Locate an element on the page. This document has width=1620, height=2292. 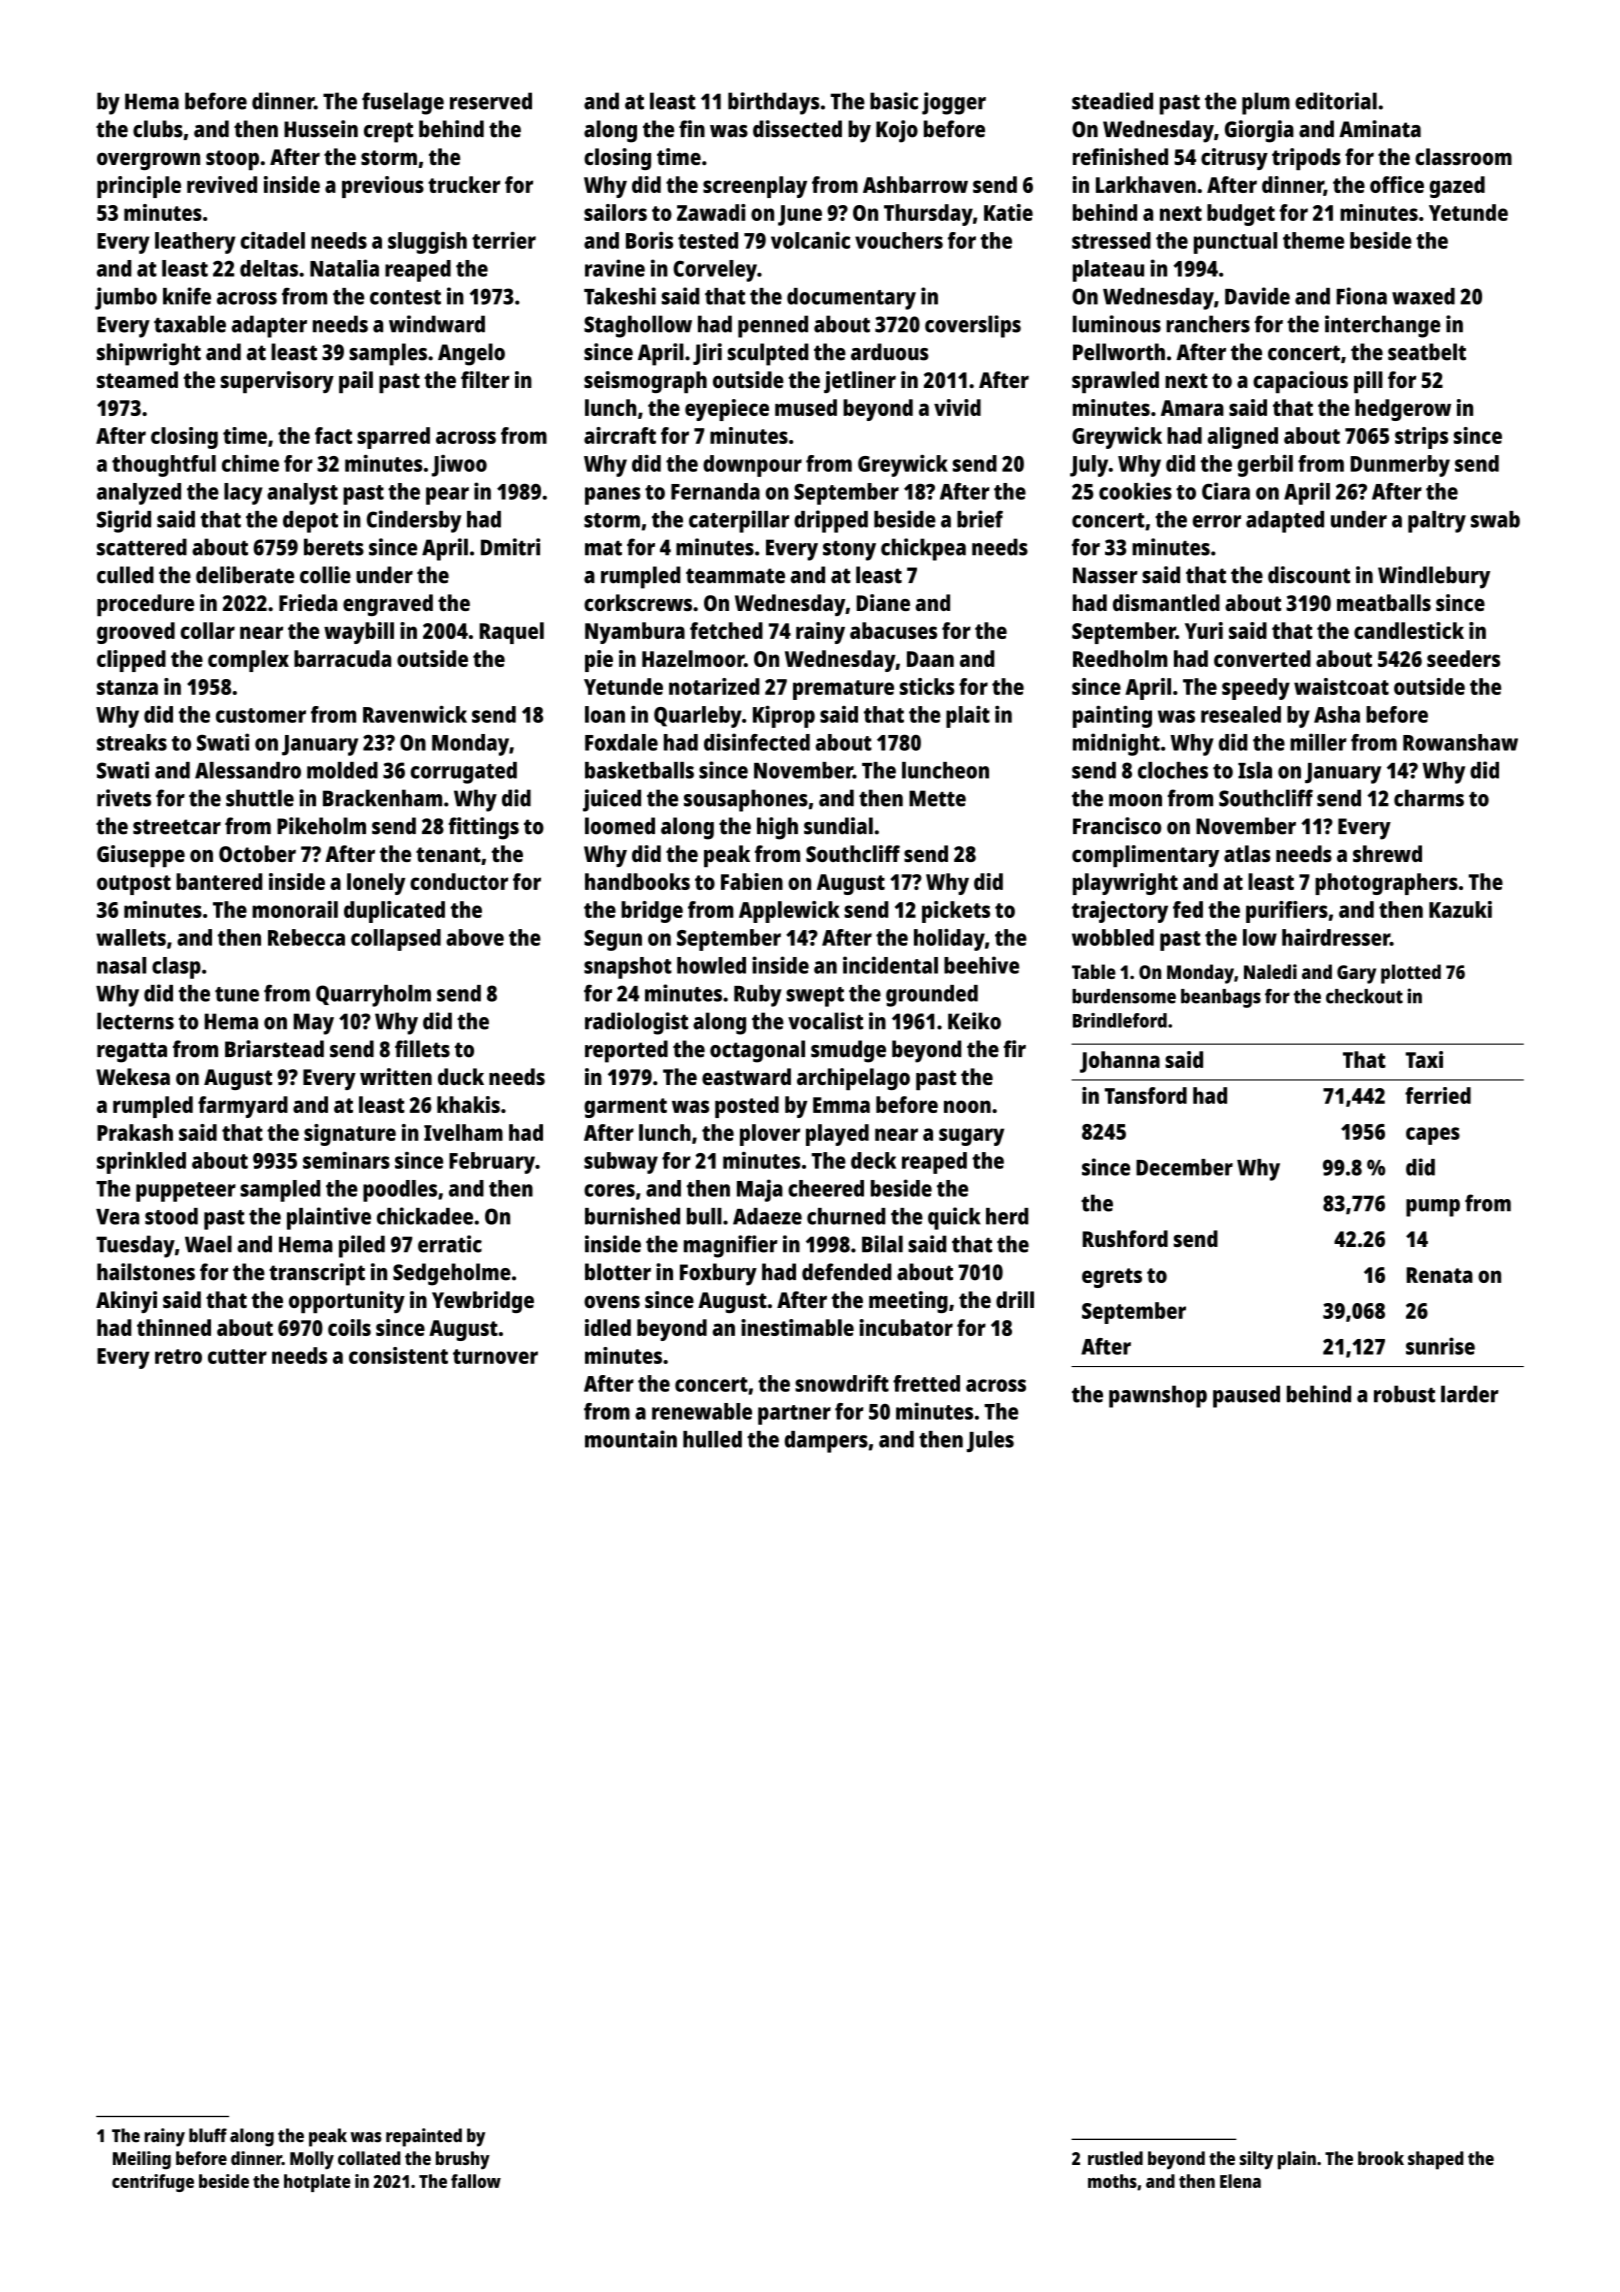
strips is located at coordinates (1421, 438).
